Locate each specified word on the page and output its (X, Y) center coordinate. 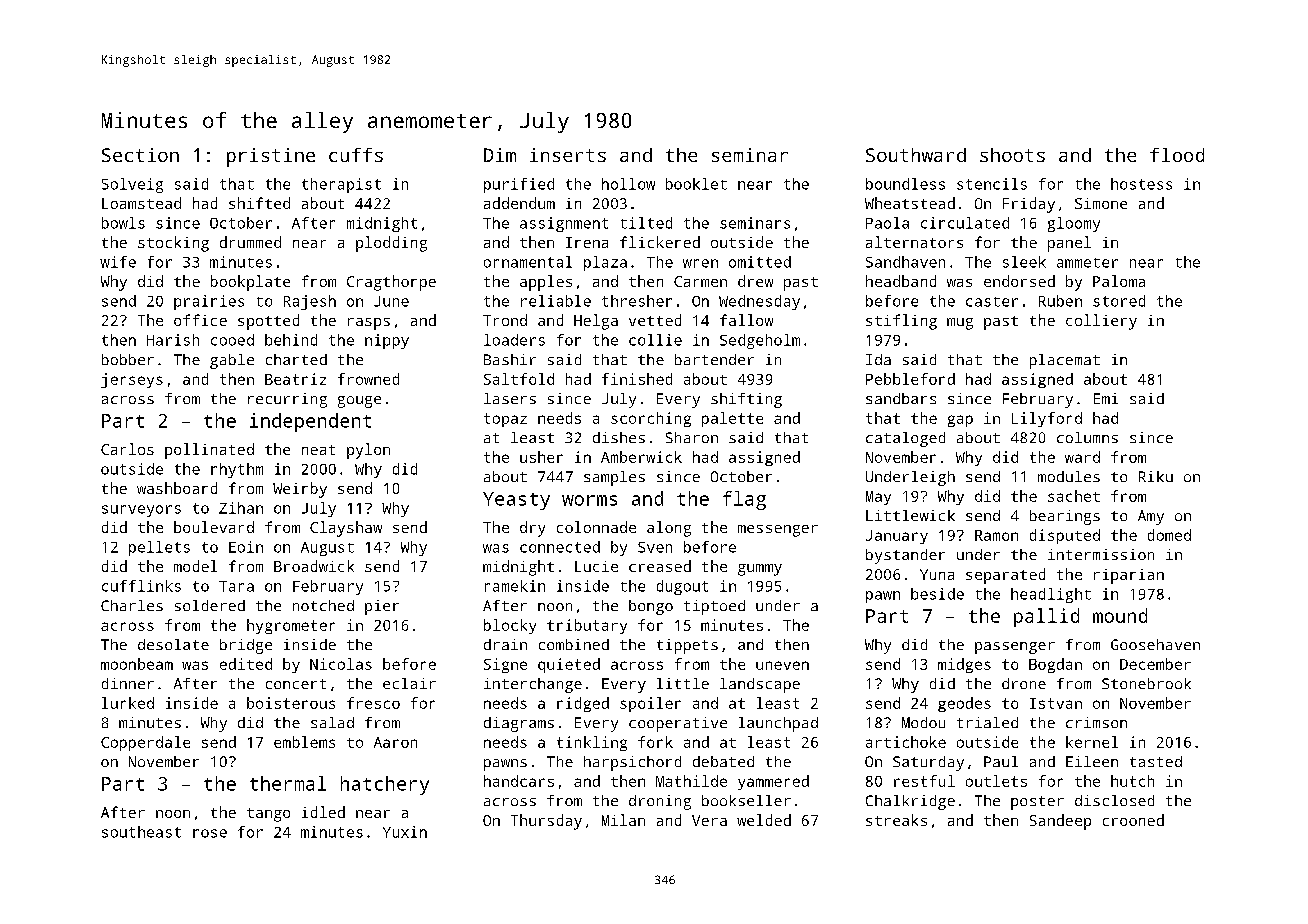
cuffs (356, 155)
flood (1177, 155)
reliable (556, 301)
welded (764, 820)
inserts (568, 155)
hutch (1132, 781)
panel (1069, 244)
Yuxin (405, 832)
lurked (128, 703)
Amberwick (641, 457)
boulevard (214, 527)
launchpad (778, 724)
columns (1087, 437)
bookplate (250, 283)
